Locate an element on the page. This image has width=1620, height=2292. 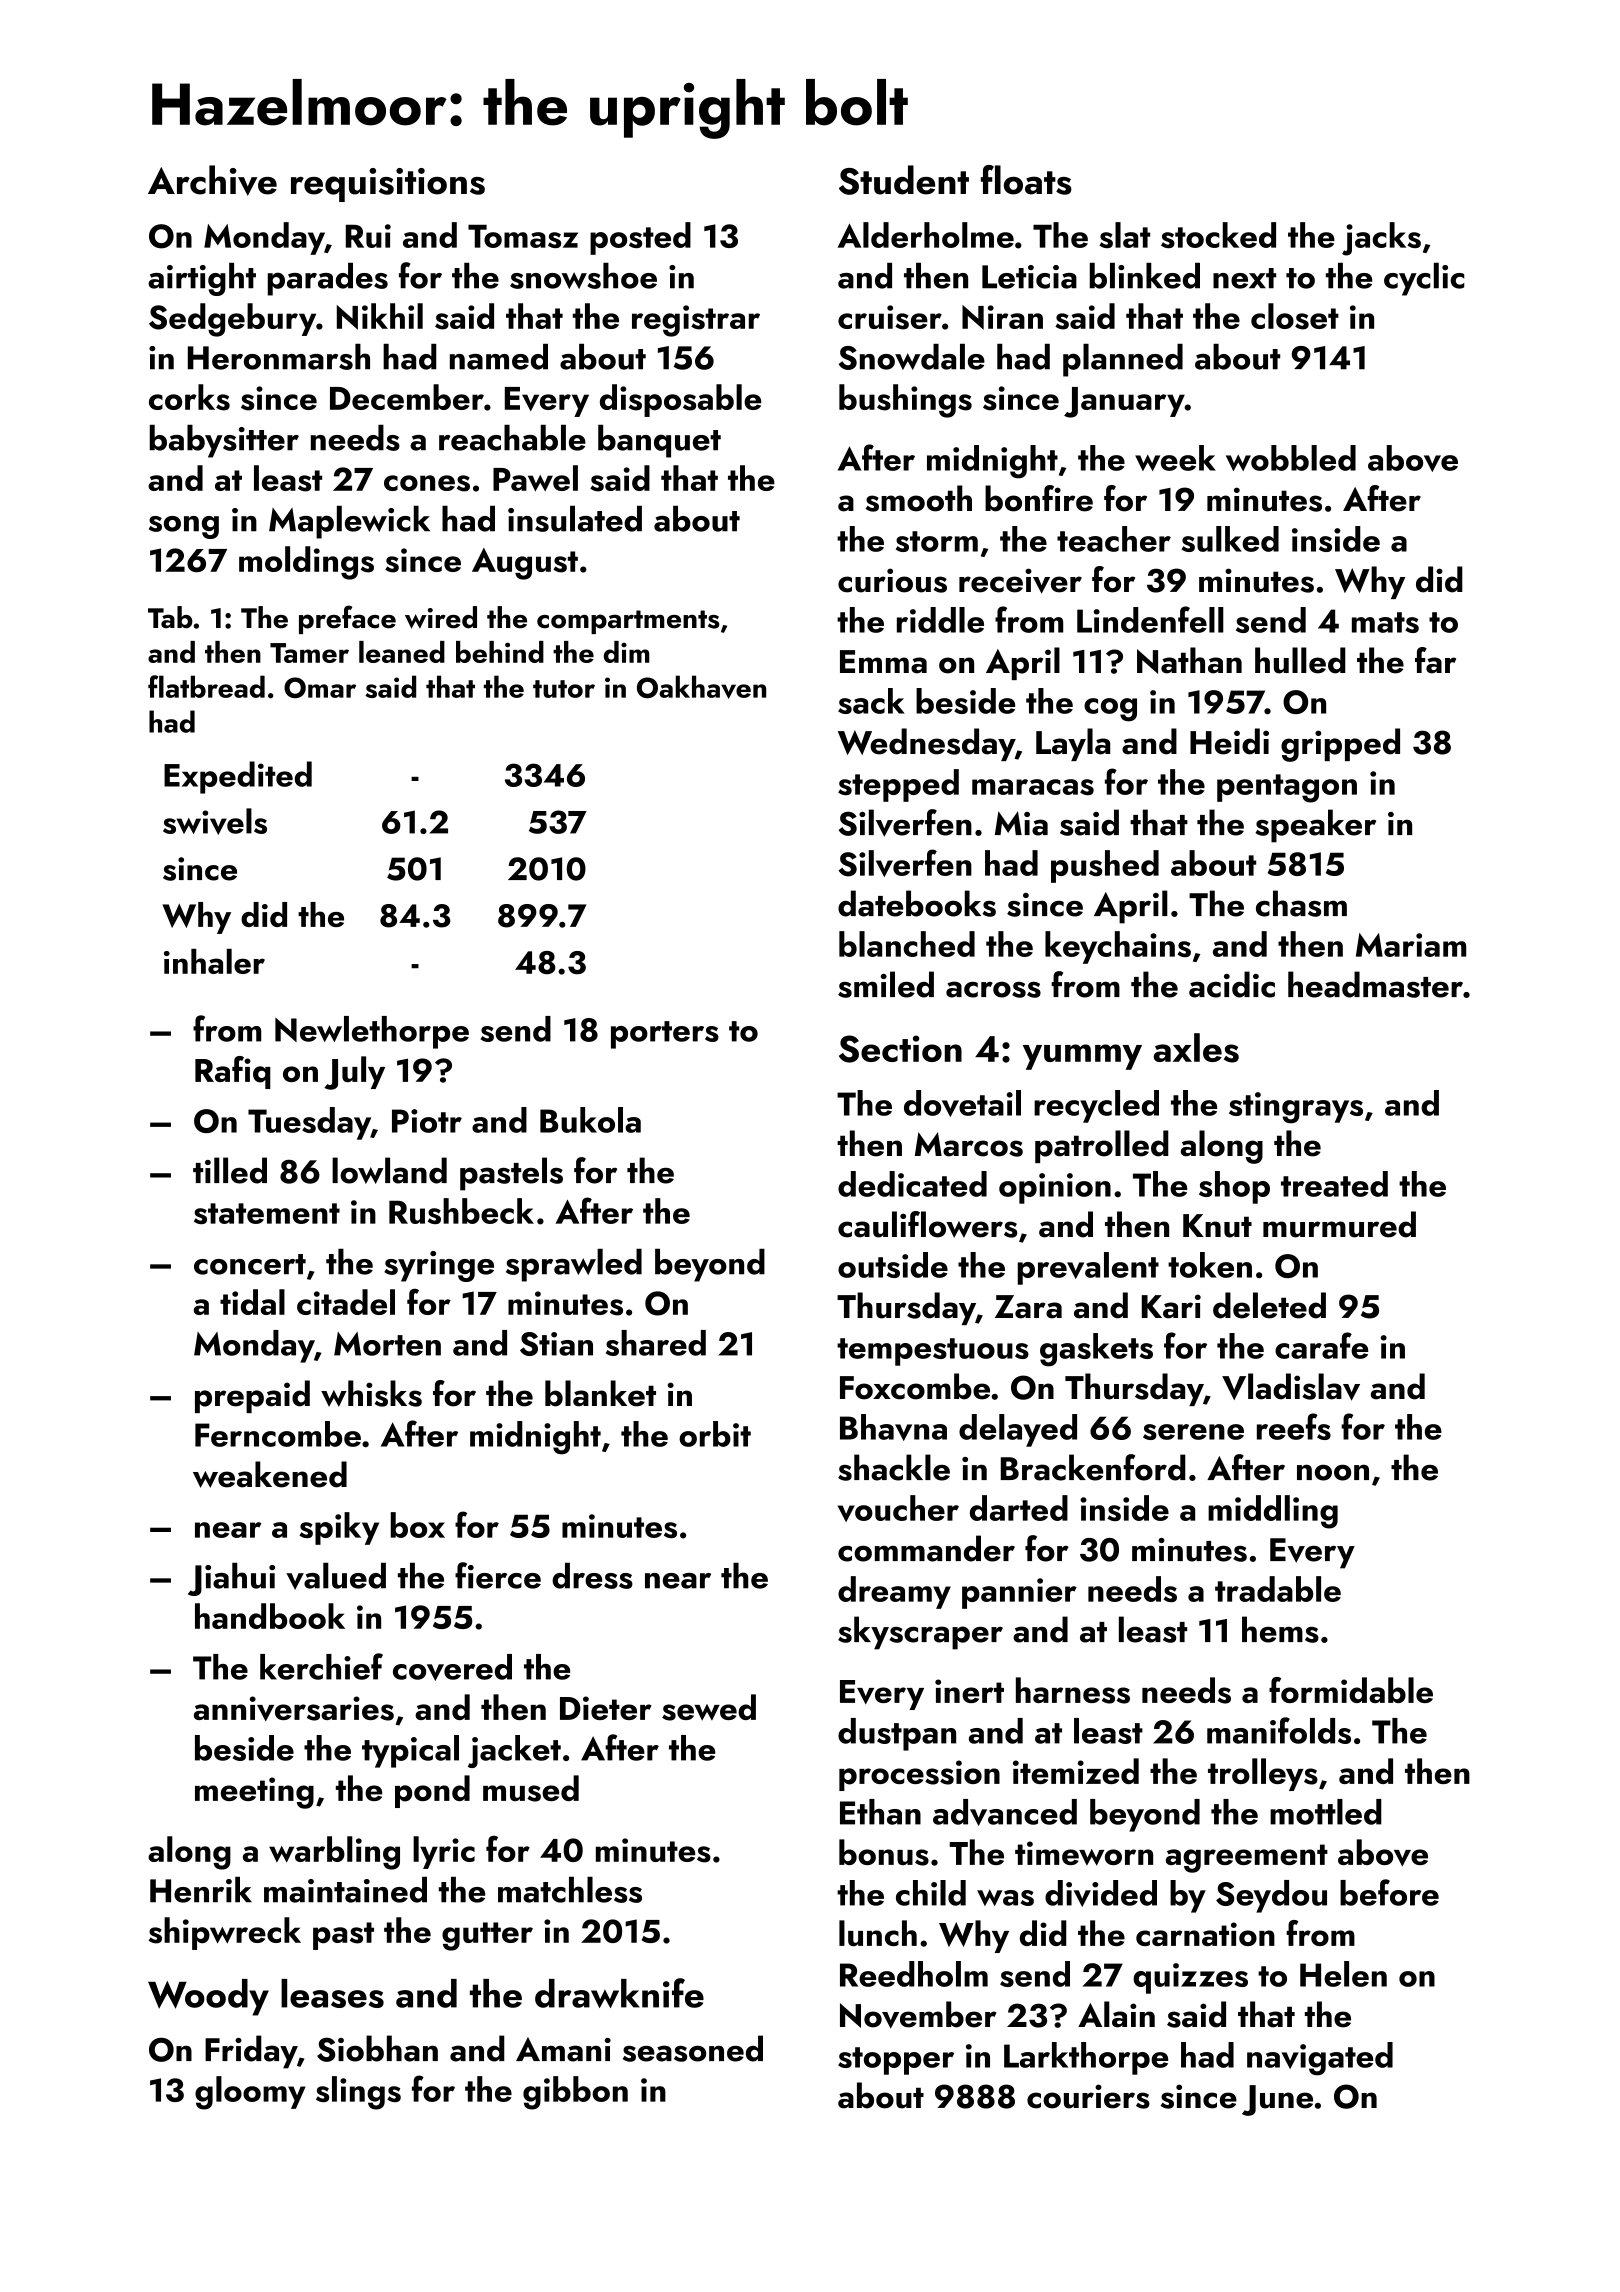
gutter is located at coordinates (487, 1936).
